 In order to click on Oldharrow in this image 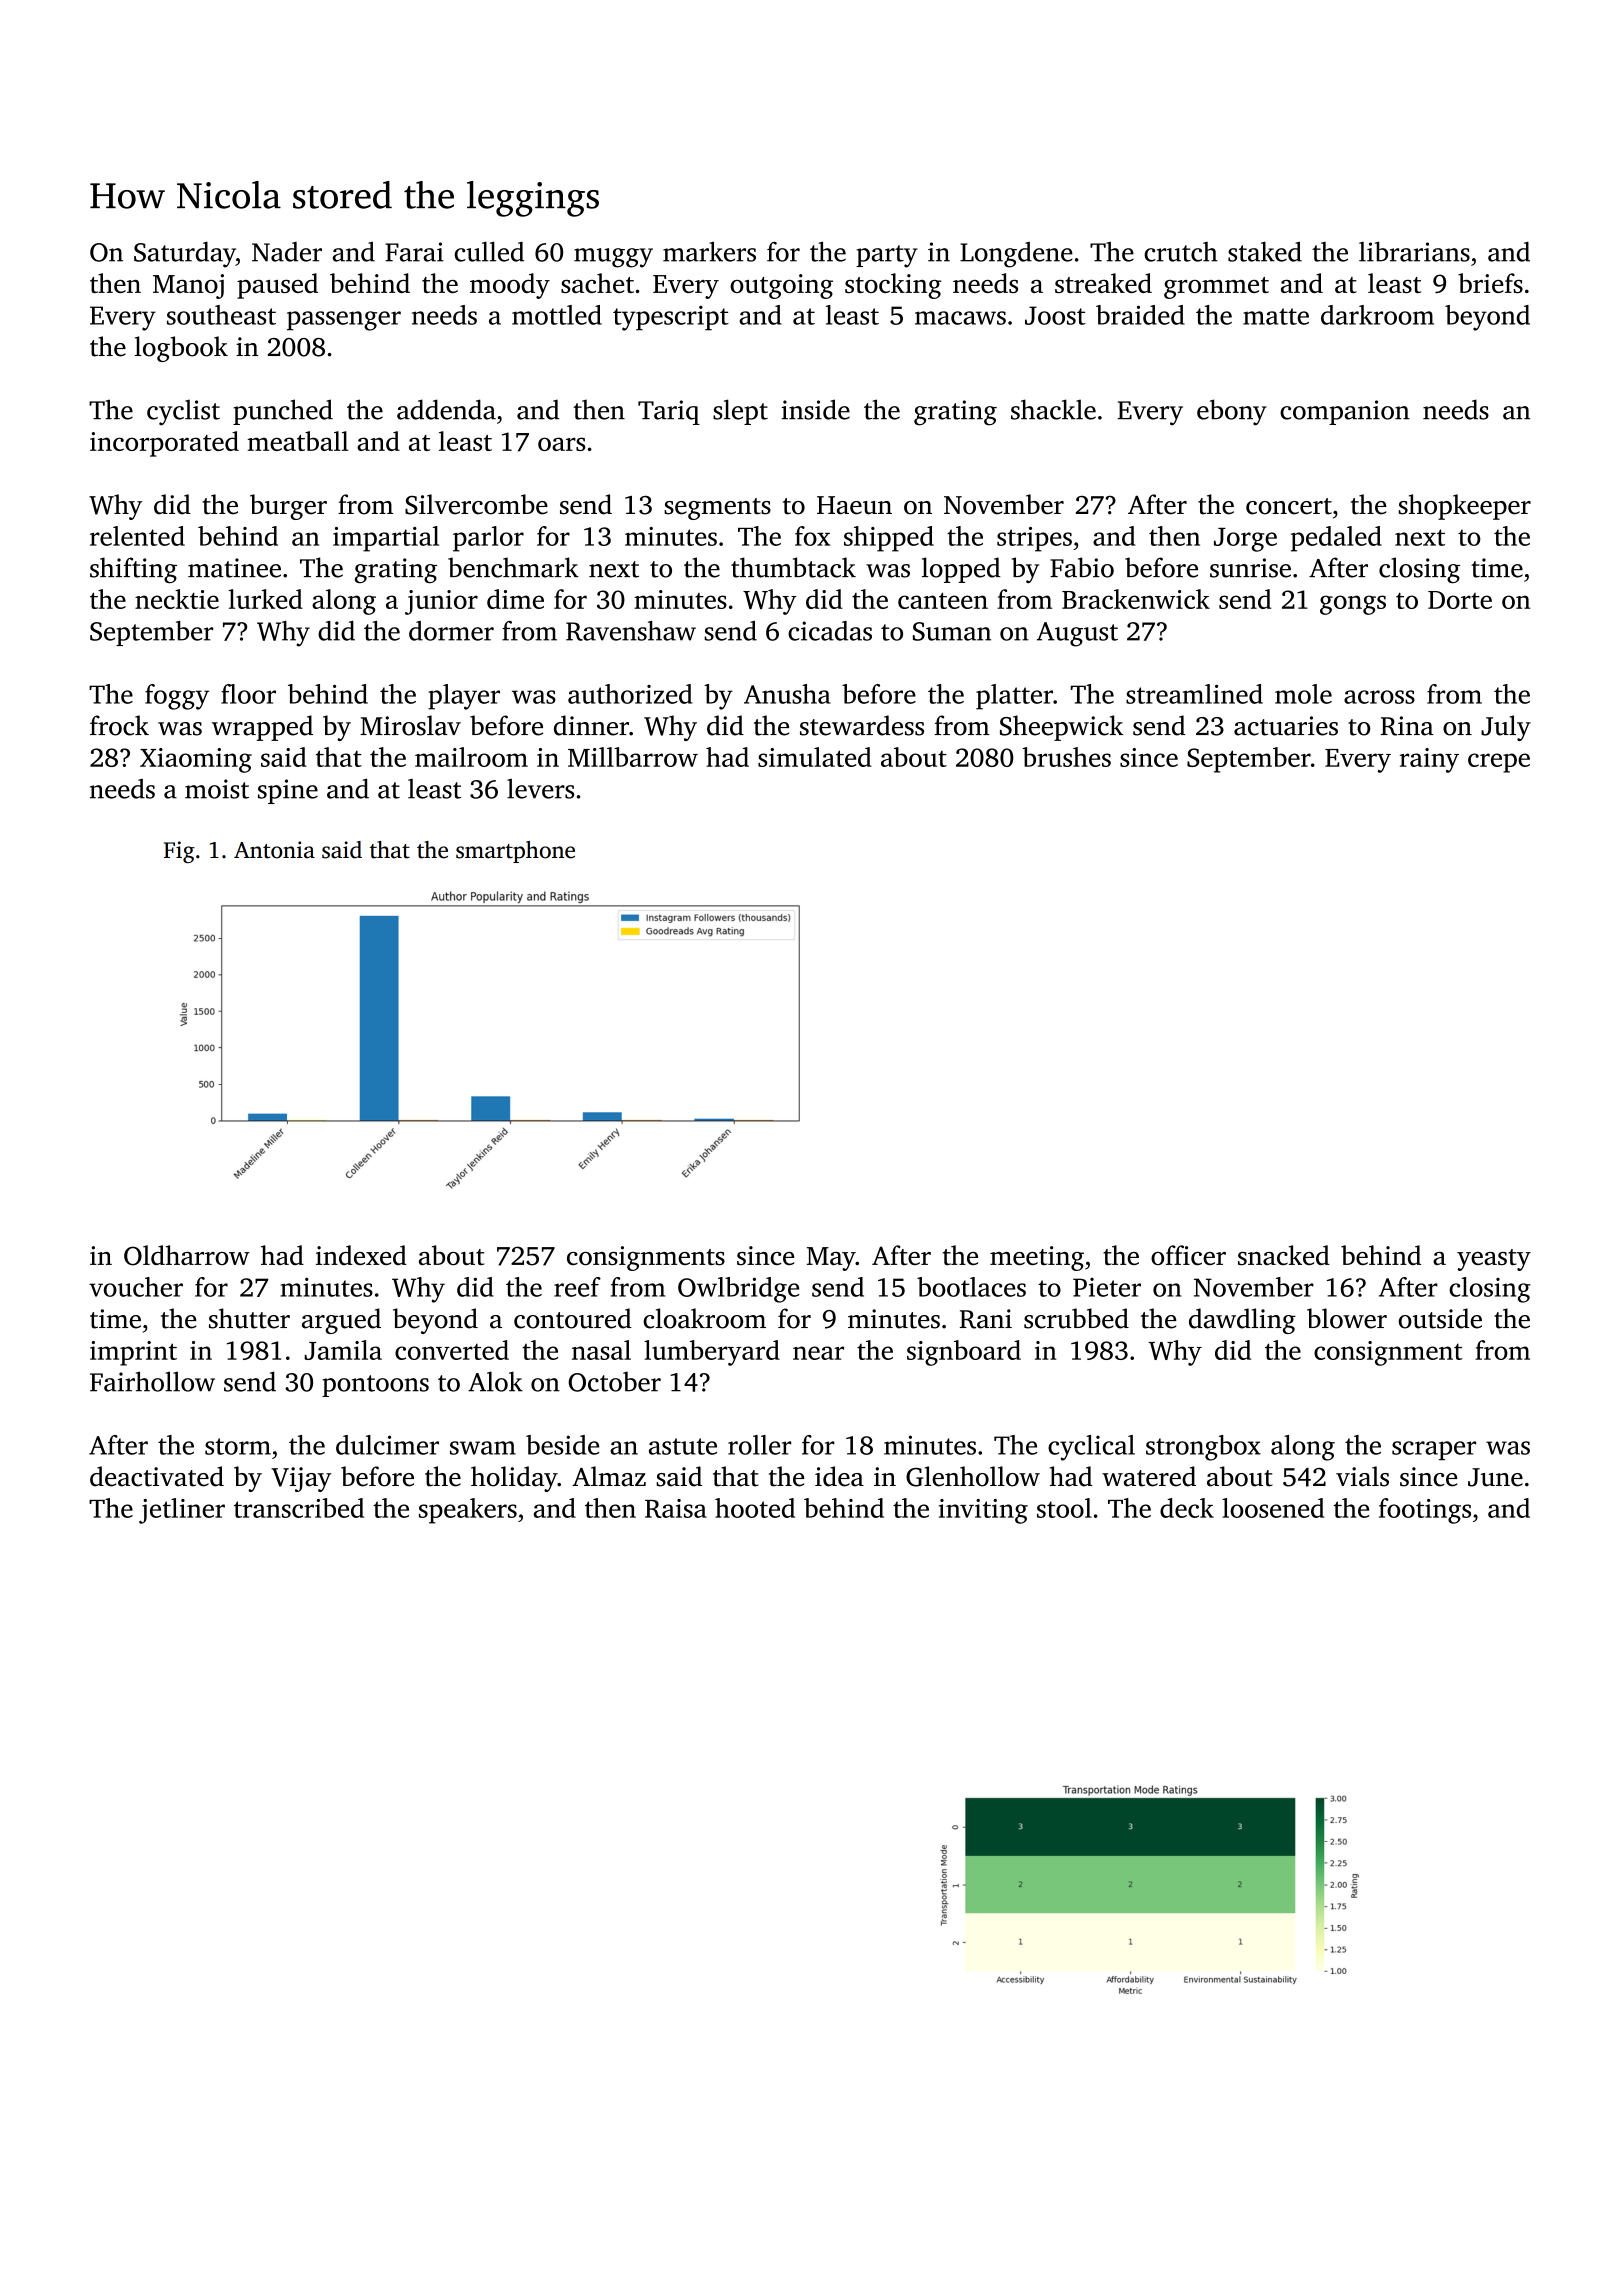, I will do `click(187, 1255)`.
